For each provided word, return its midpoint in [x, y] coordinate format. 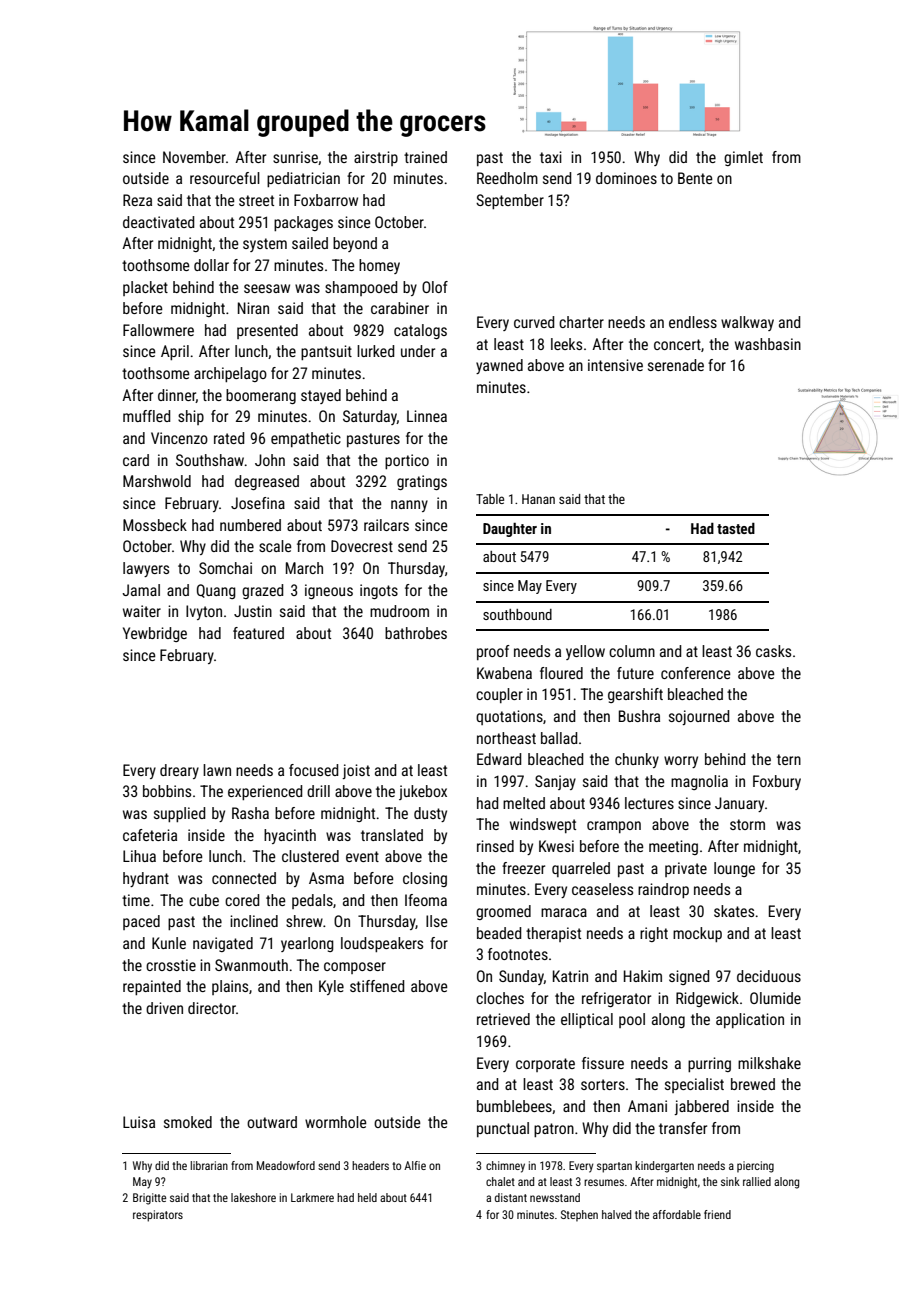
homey [379, 266]
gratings [422, 482]
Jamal [141, 590]
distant [511, 1197]
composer [355, 968]
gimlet [743, 158]
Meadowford [286, 1165]
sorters [603, 1084]
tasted [736, 528]
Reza [137, 200]
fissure [603, 1063]
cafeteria [150, 835]
